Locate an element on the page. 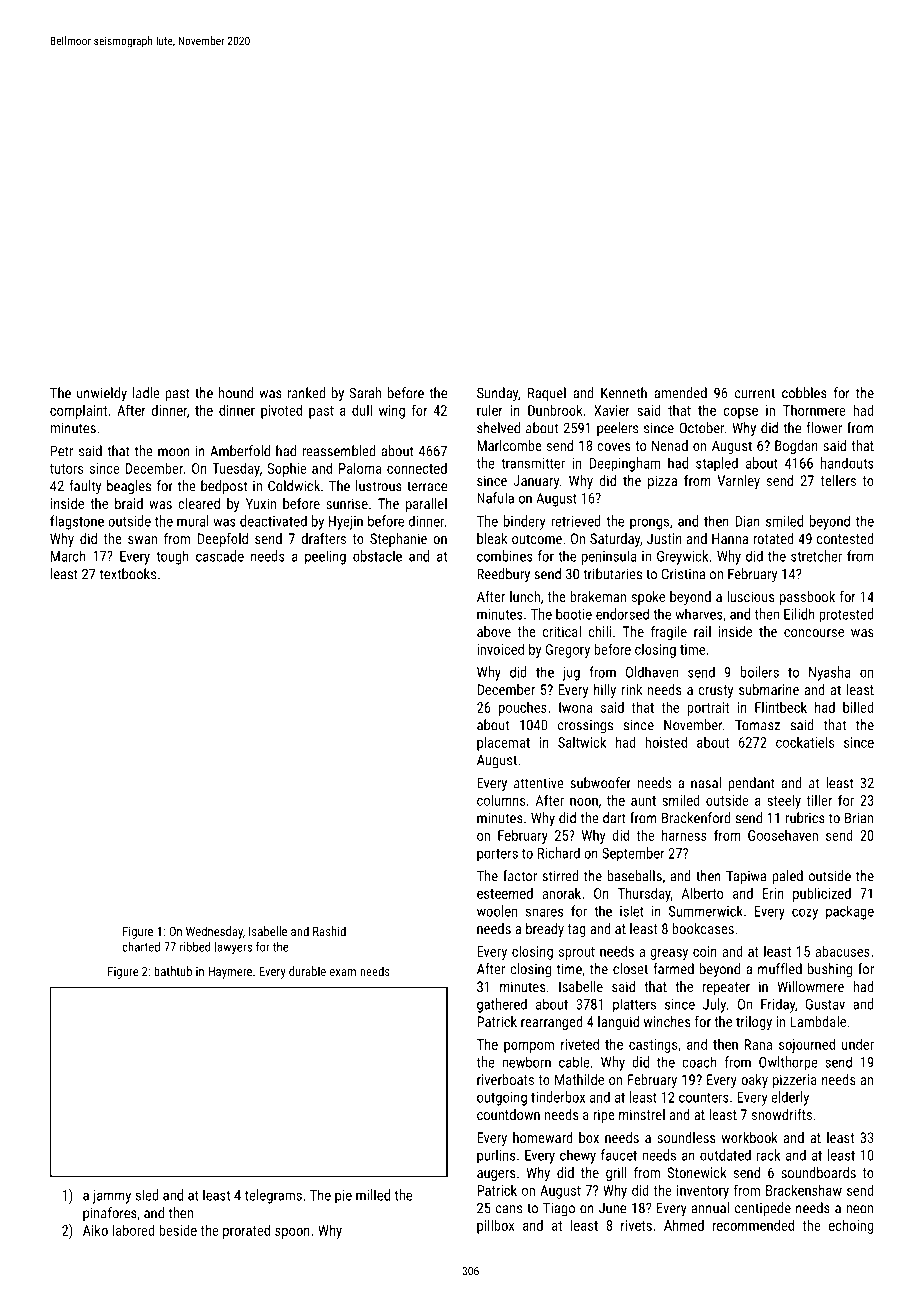  centipede is located at coordinates (763, 1209).
